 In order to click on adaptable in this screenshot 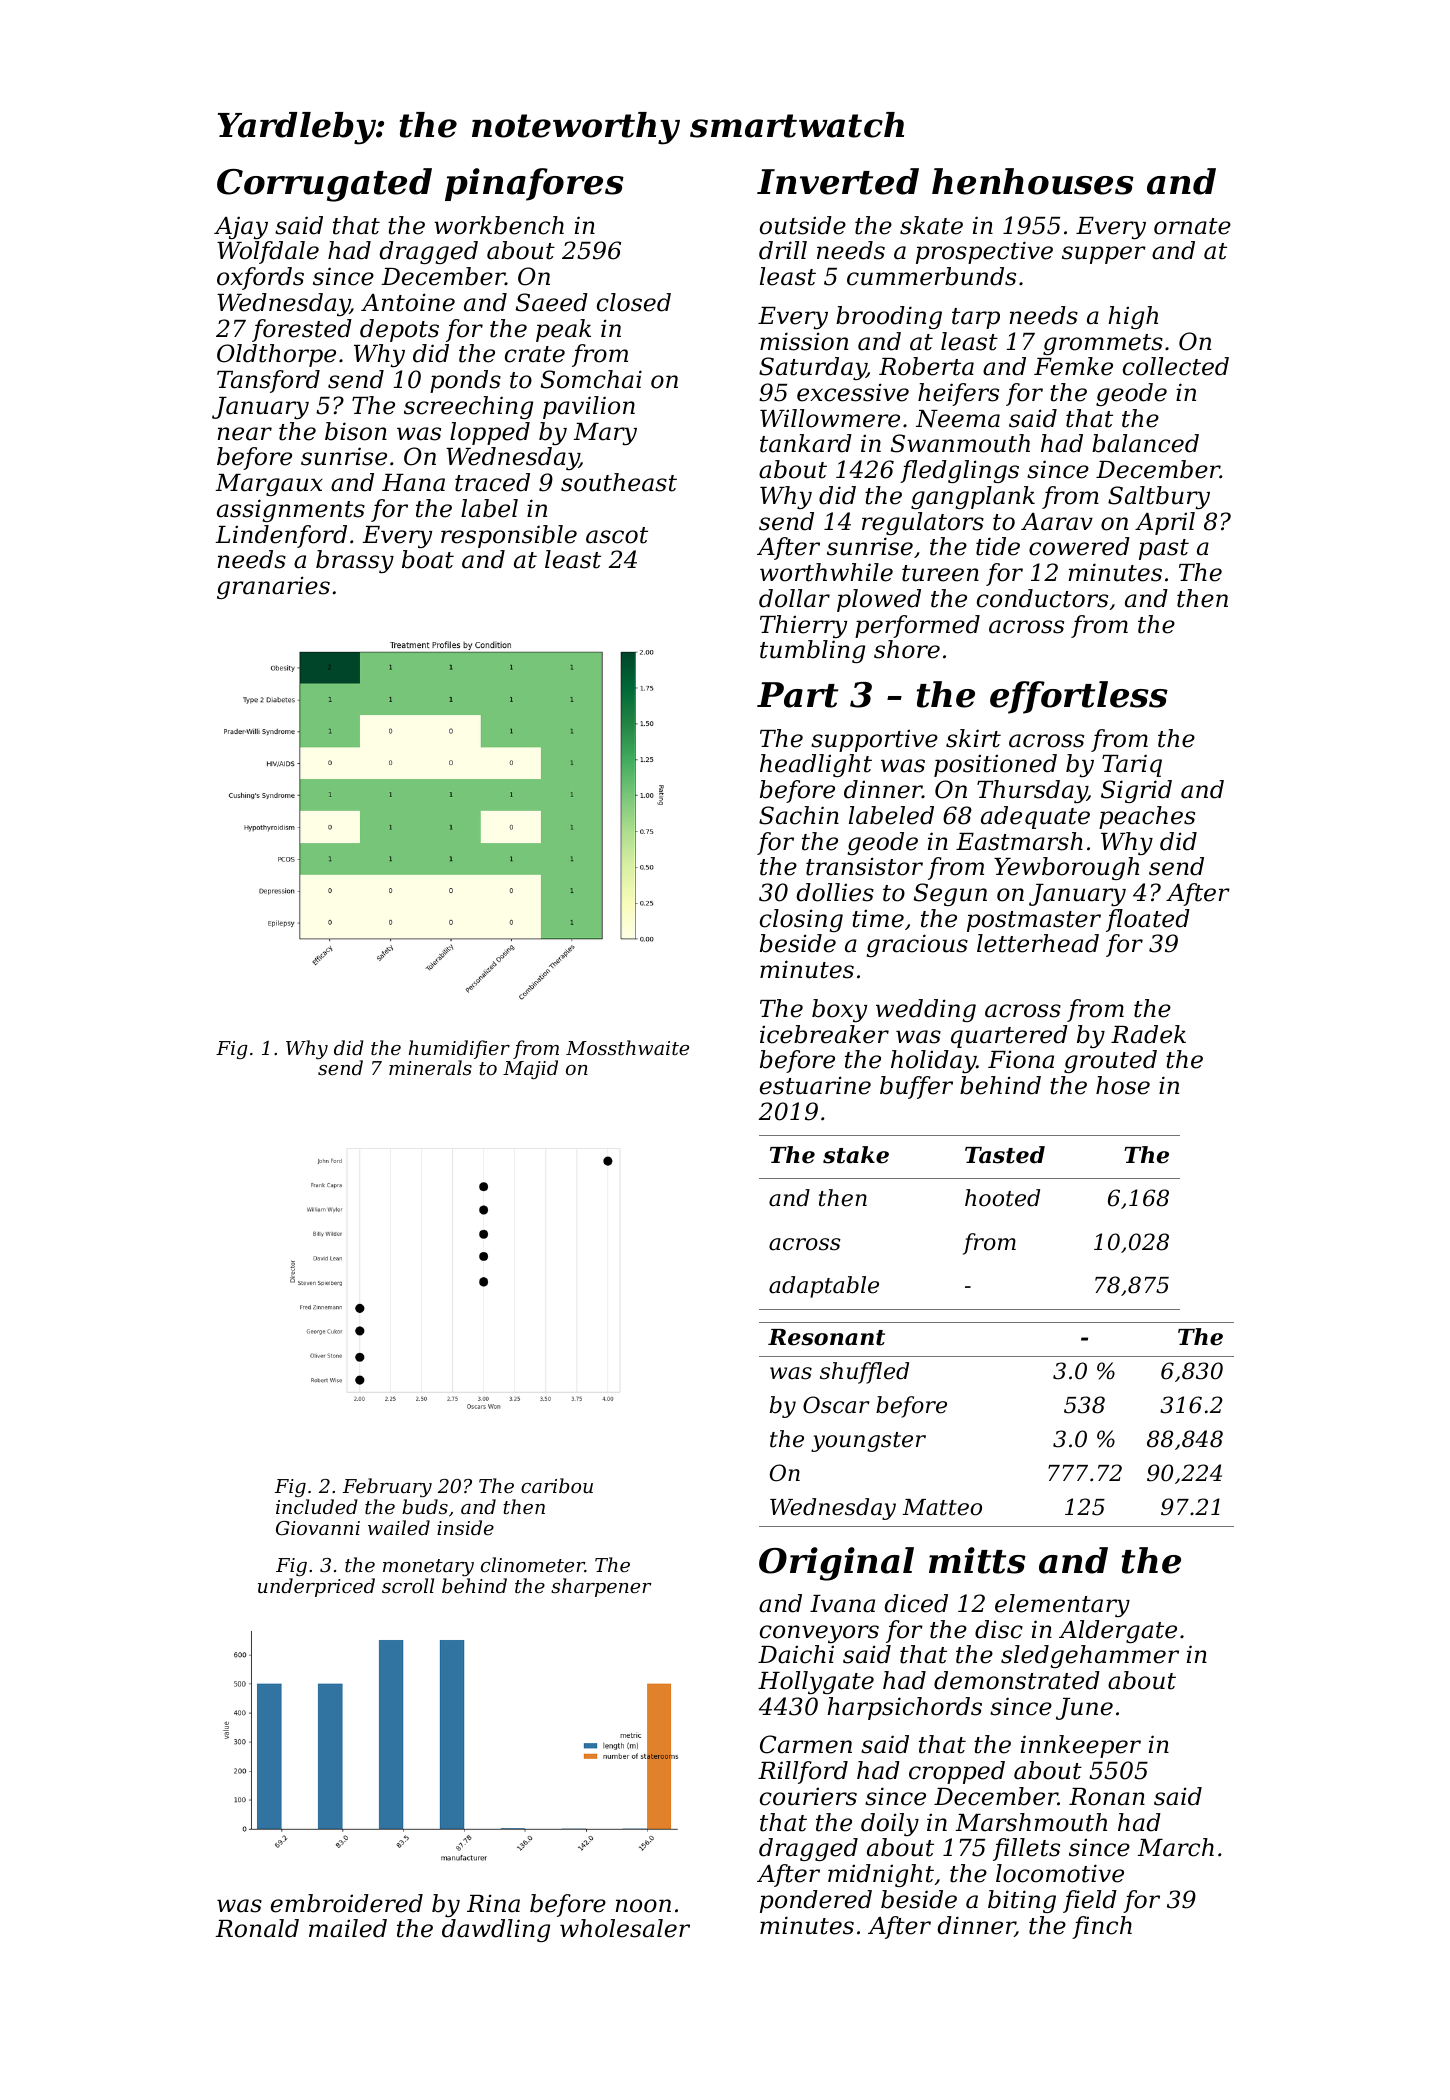, I will do `click(824, 1287)`.
